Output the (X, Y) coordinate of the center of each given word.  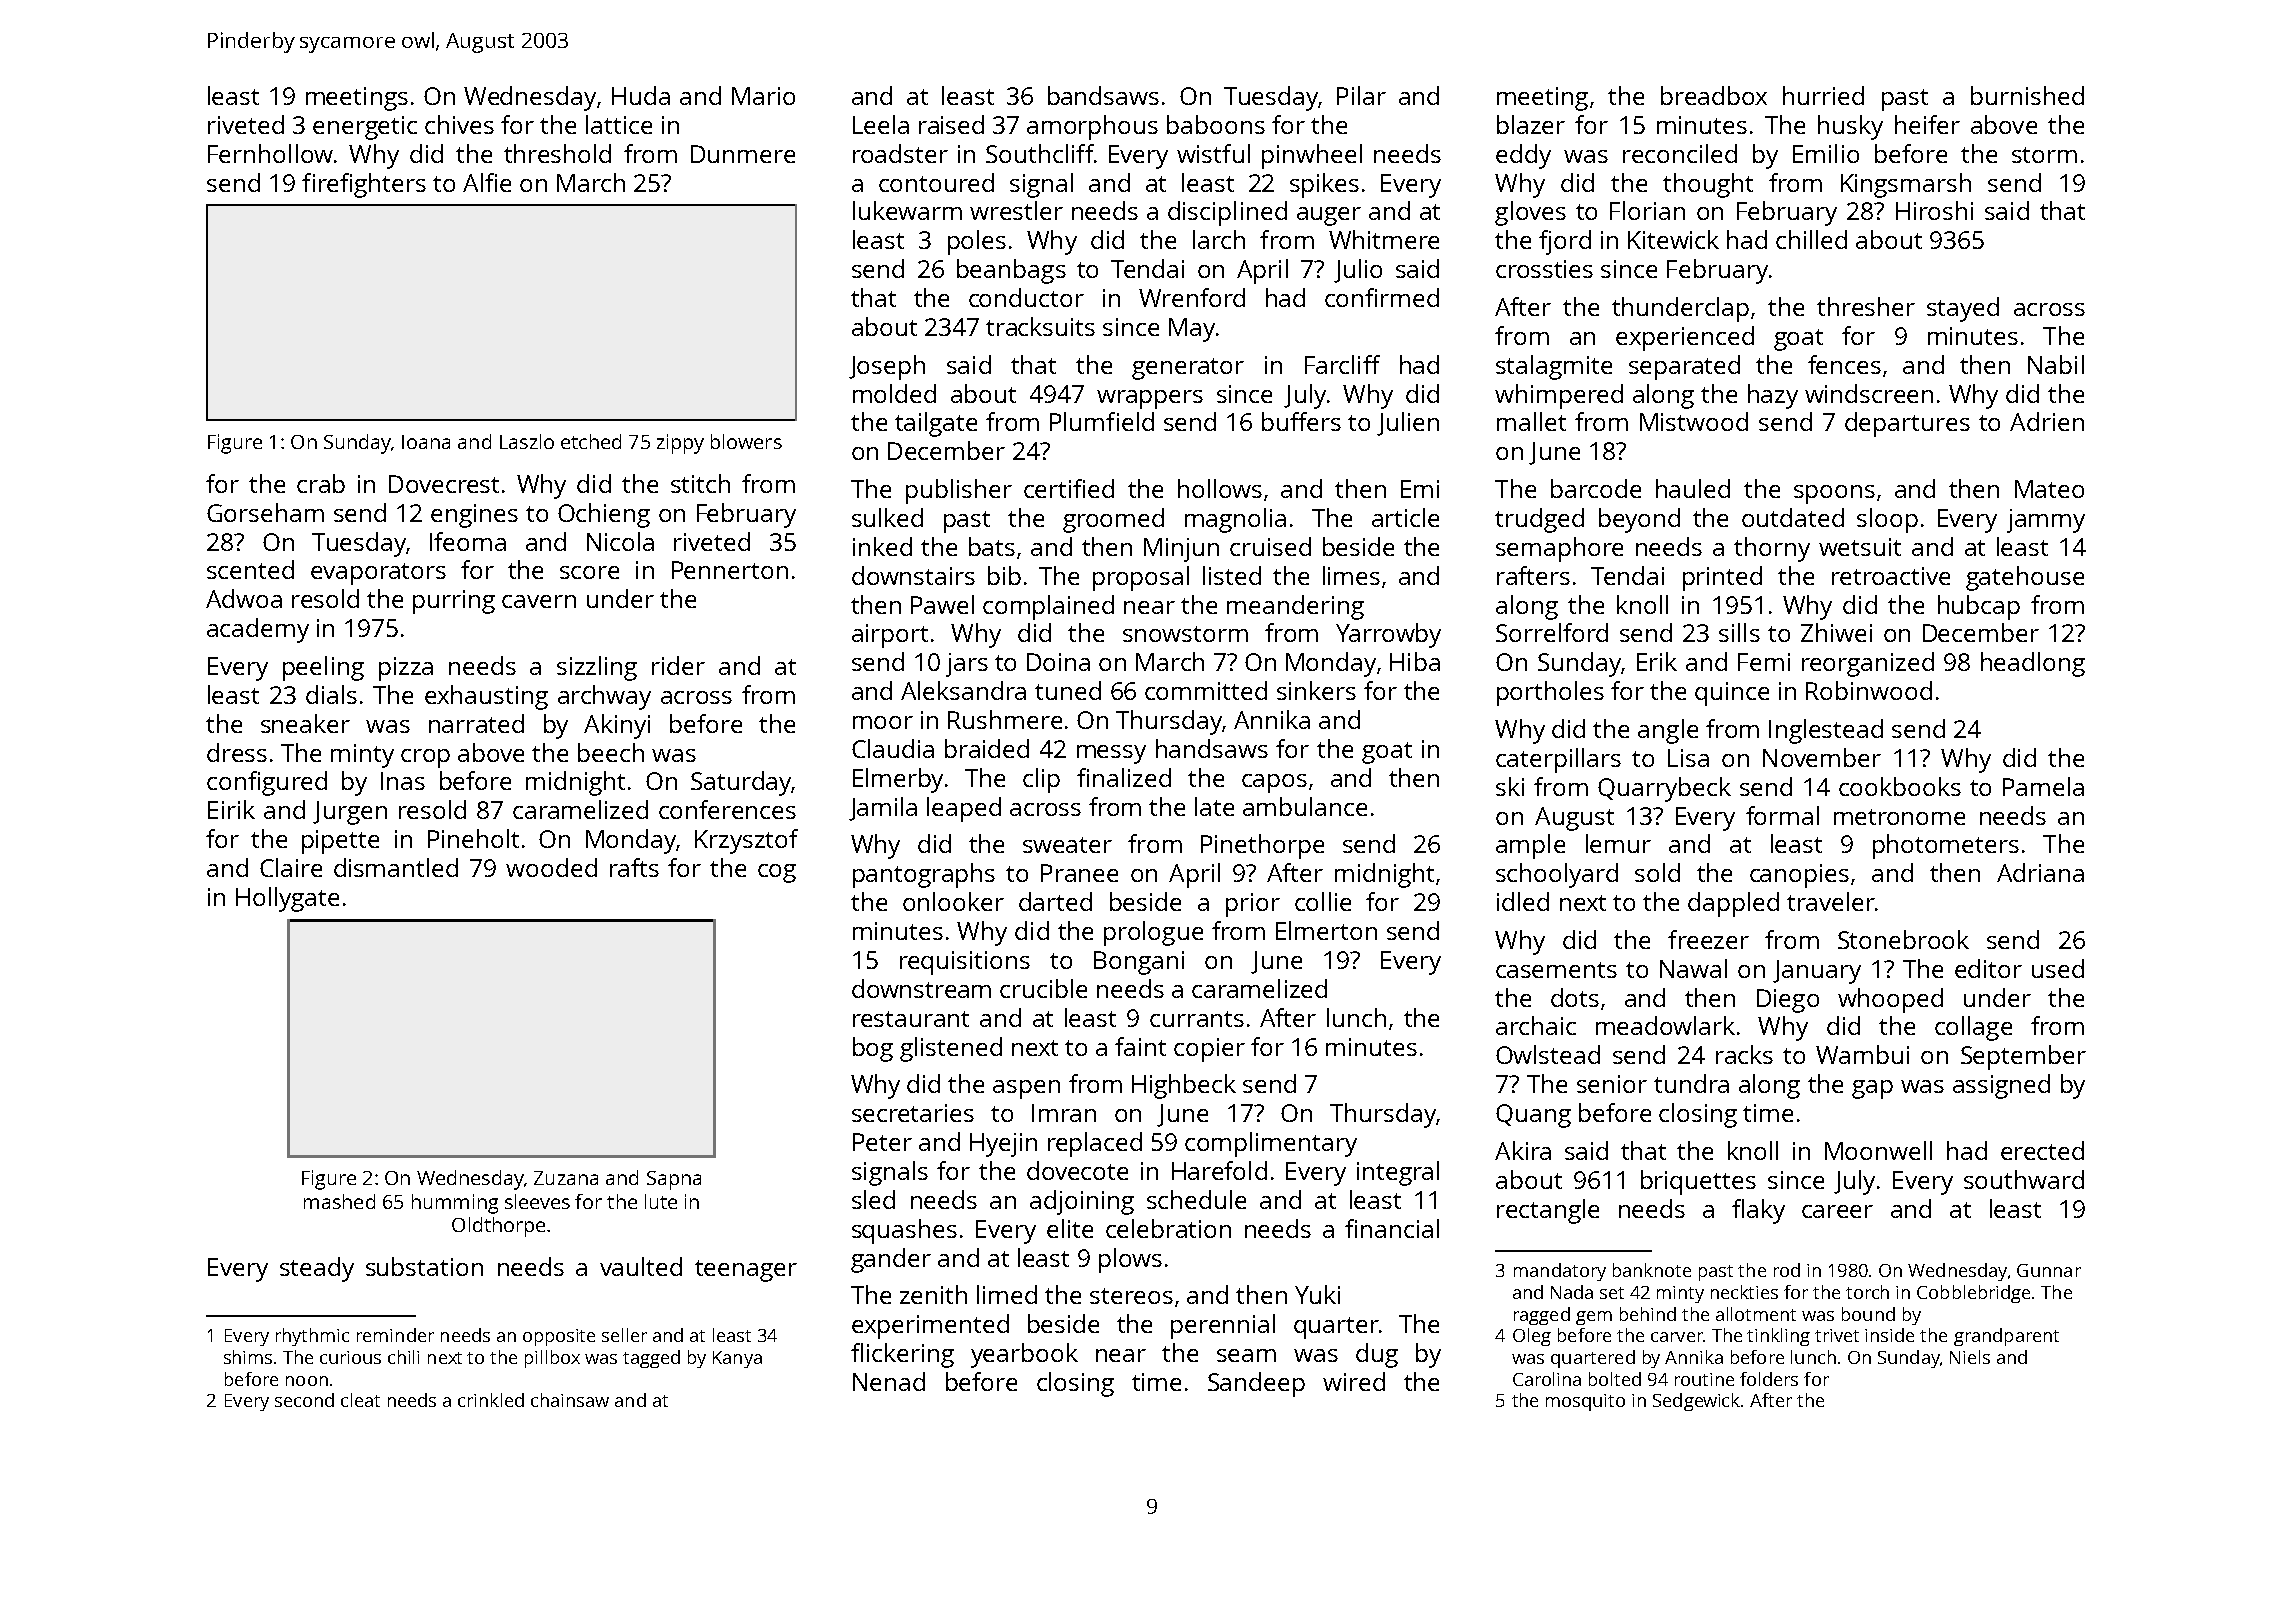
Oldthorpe (498, 1227)
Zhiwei (1836, 632)
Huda (641, 95)
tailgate (936, 424)
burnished (2027, 95)
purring (454, 602)
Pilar (1361, 95)
